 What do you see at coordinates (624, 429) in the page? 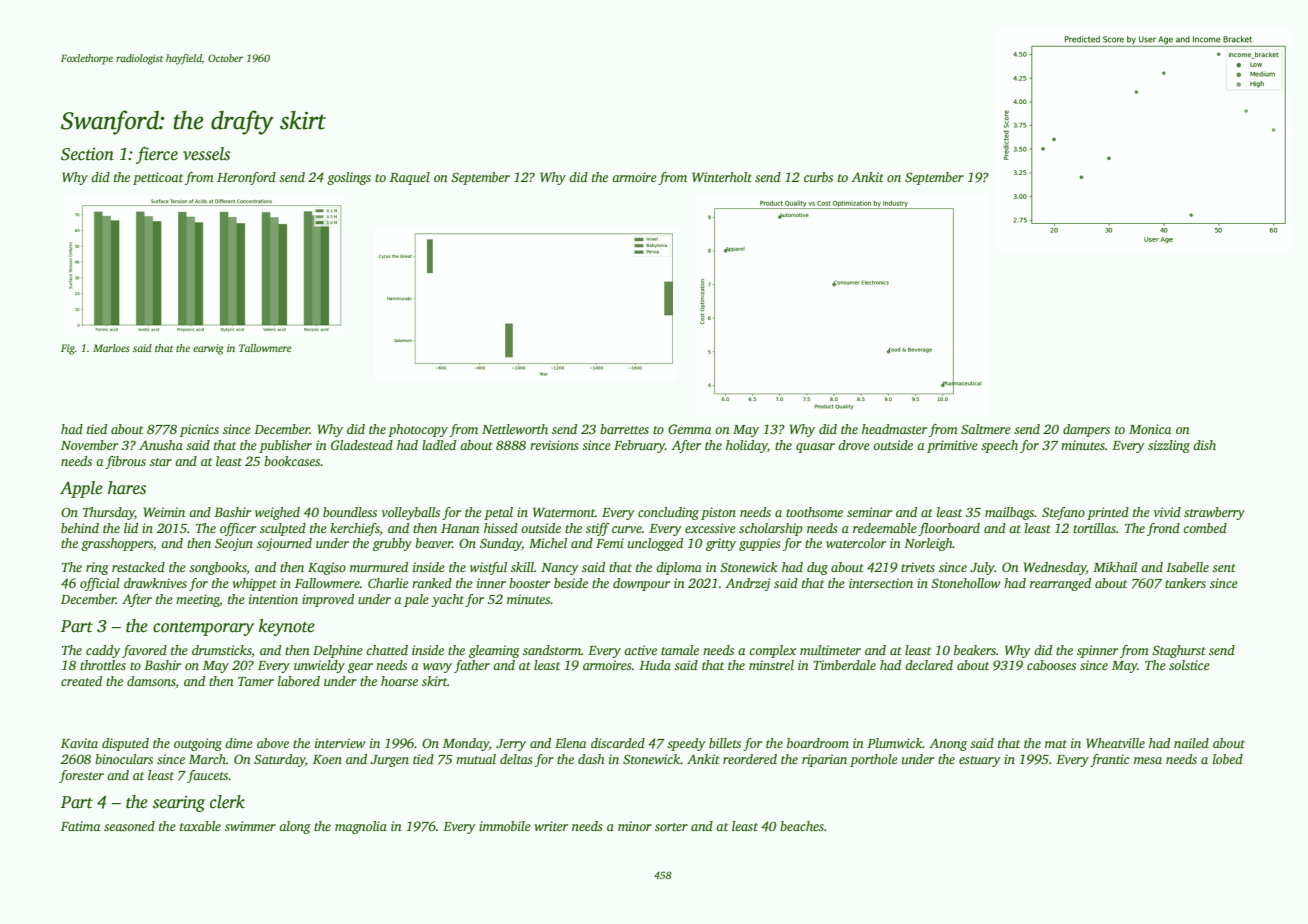
I see `barrettes` at bounding box center [624, 429].
